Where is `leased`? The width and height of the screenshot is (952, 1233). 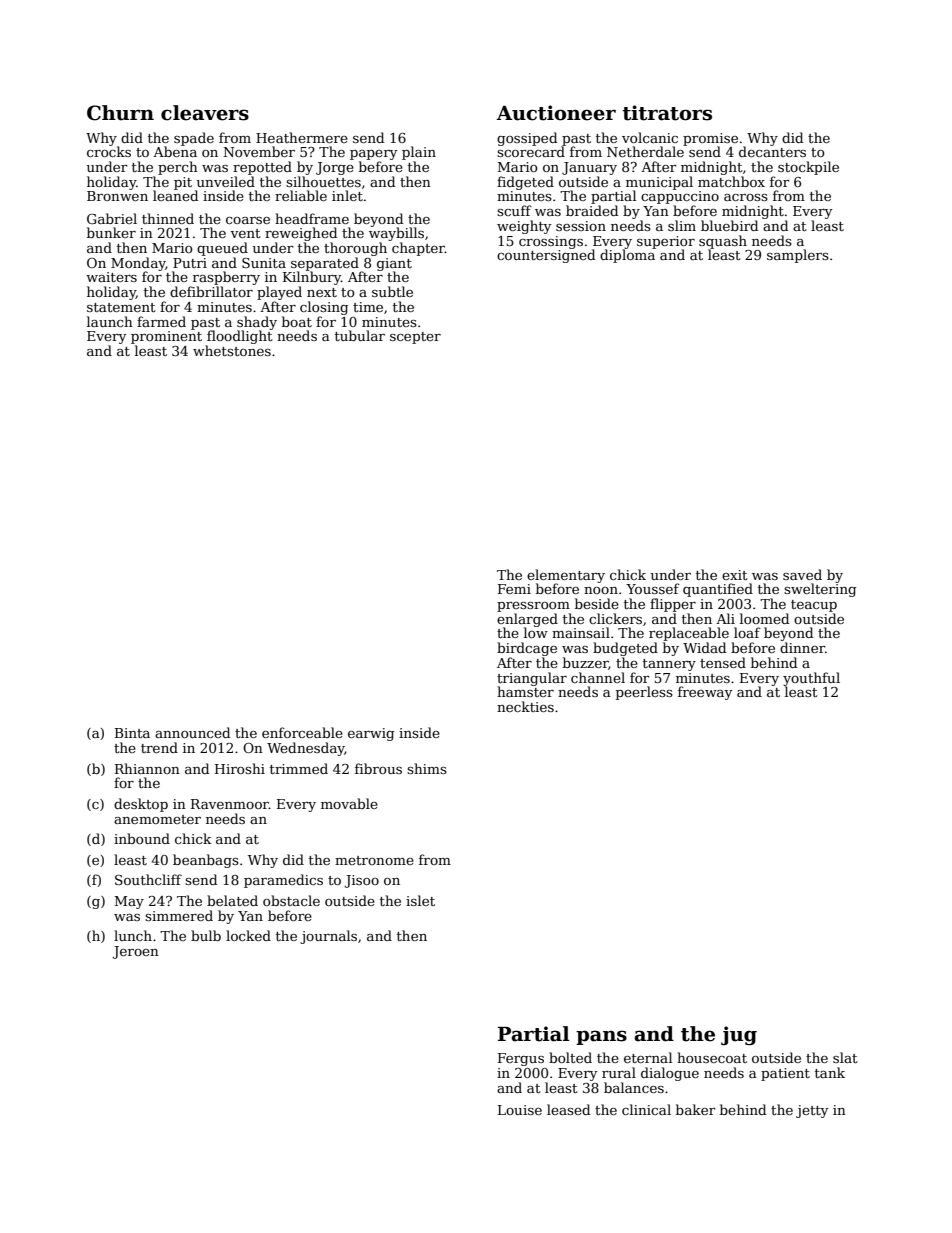
leased is located at coordinates (568, 1109).
